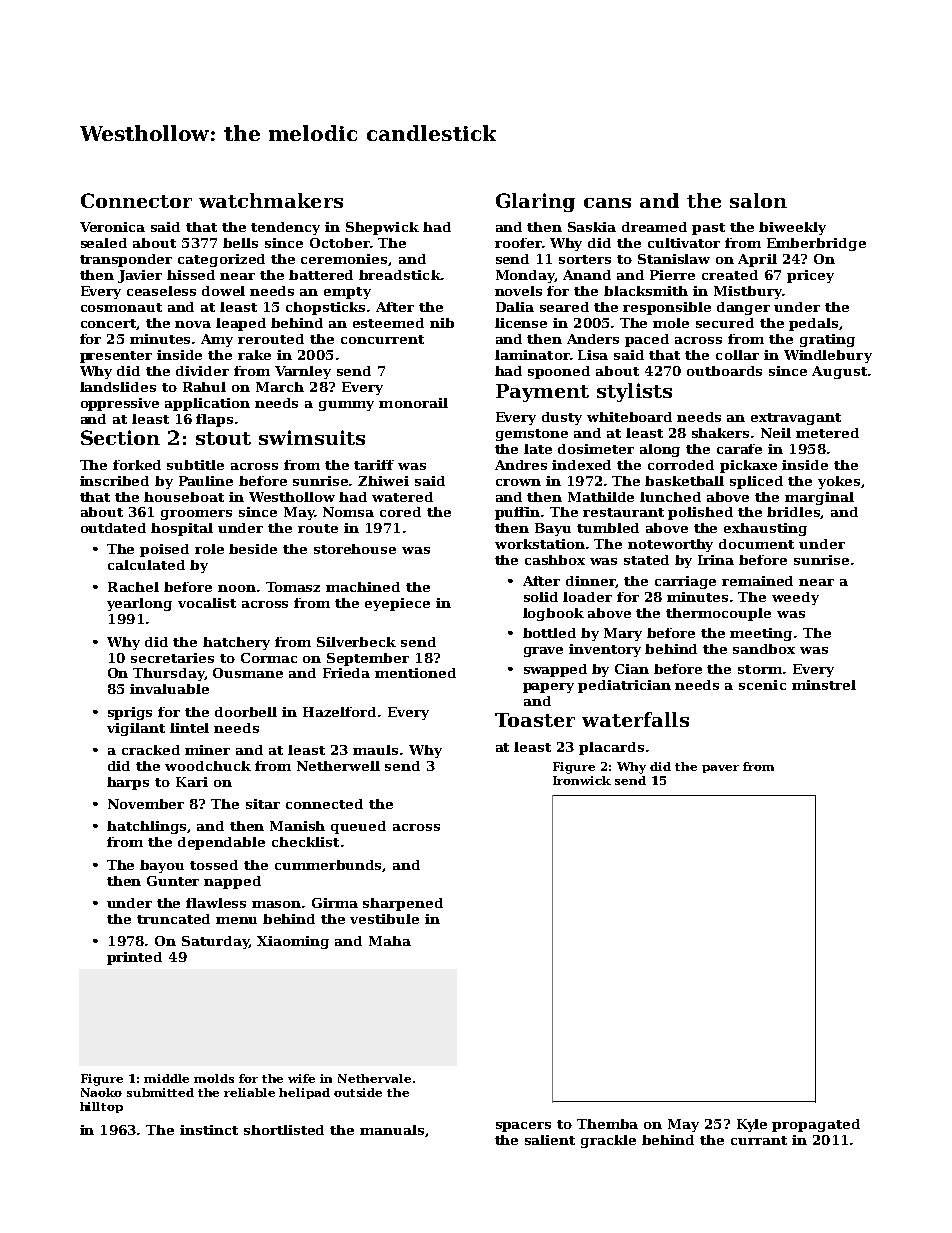  Describe the element at coordinates (564, 307) in the image. I see `seared` at that location.
